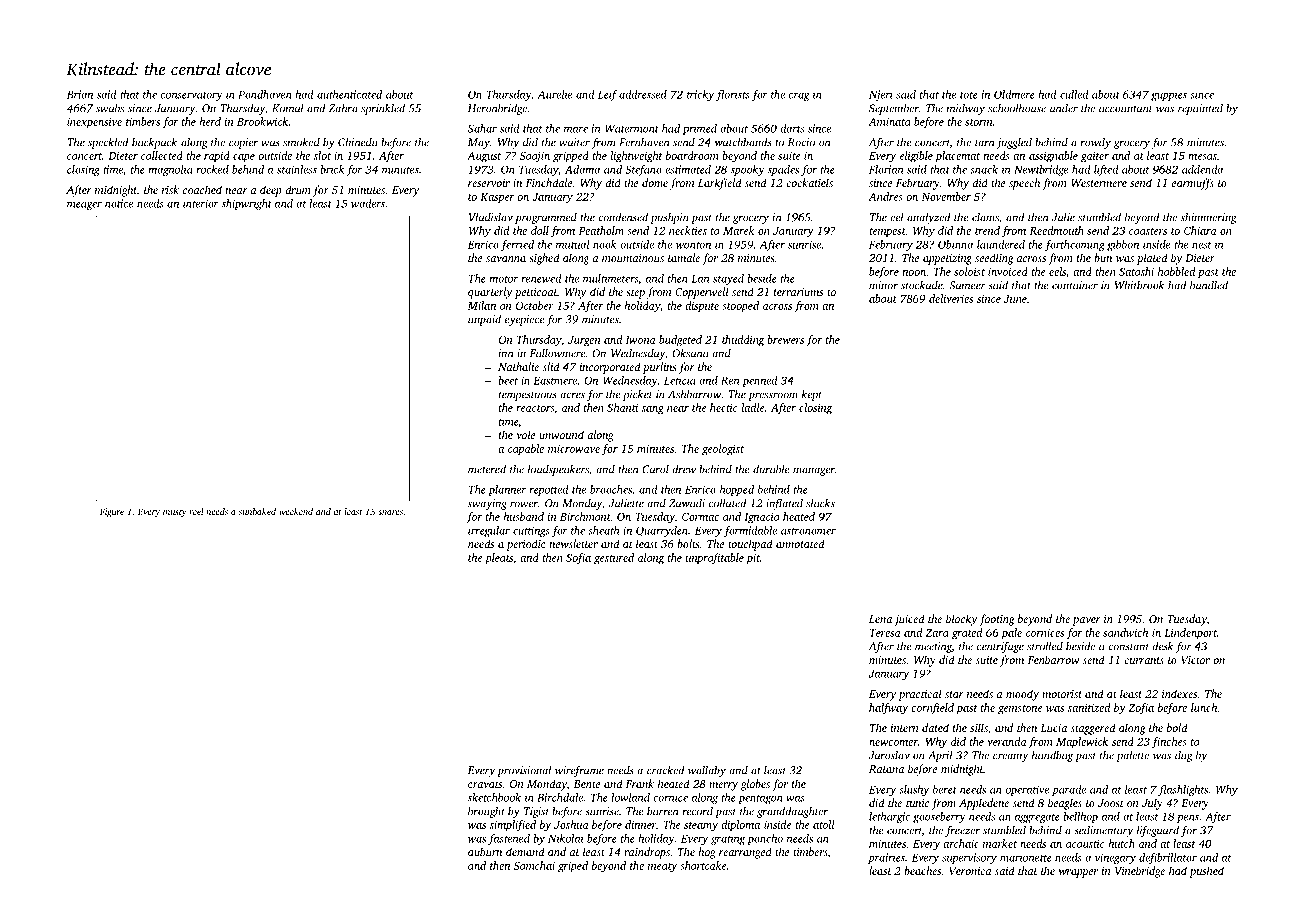 This page has width=1308, height=924. Describe the element at coordinates (499, 559) in the page. I see `pleats` at that location.
